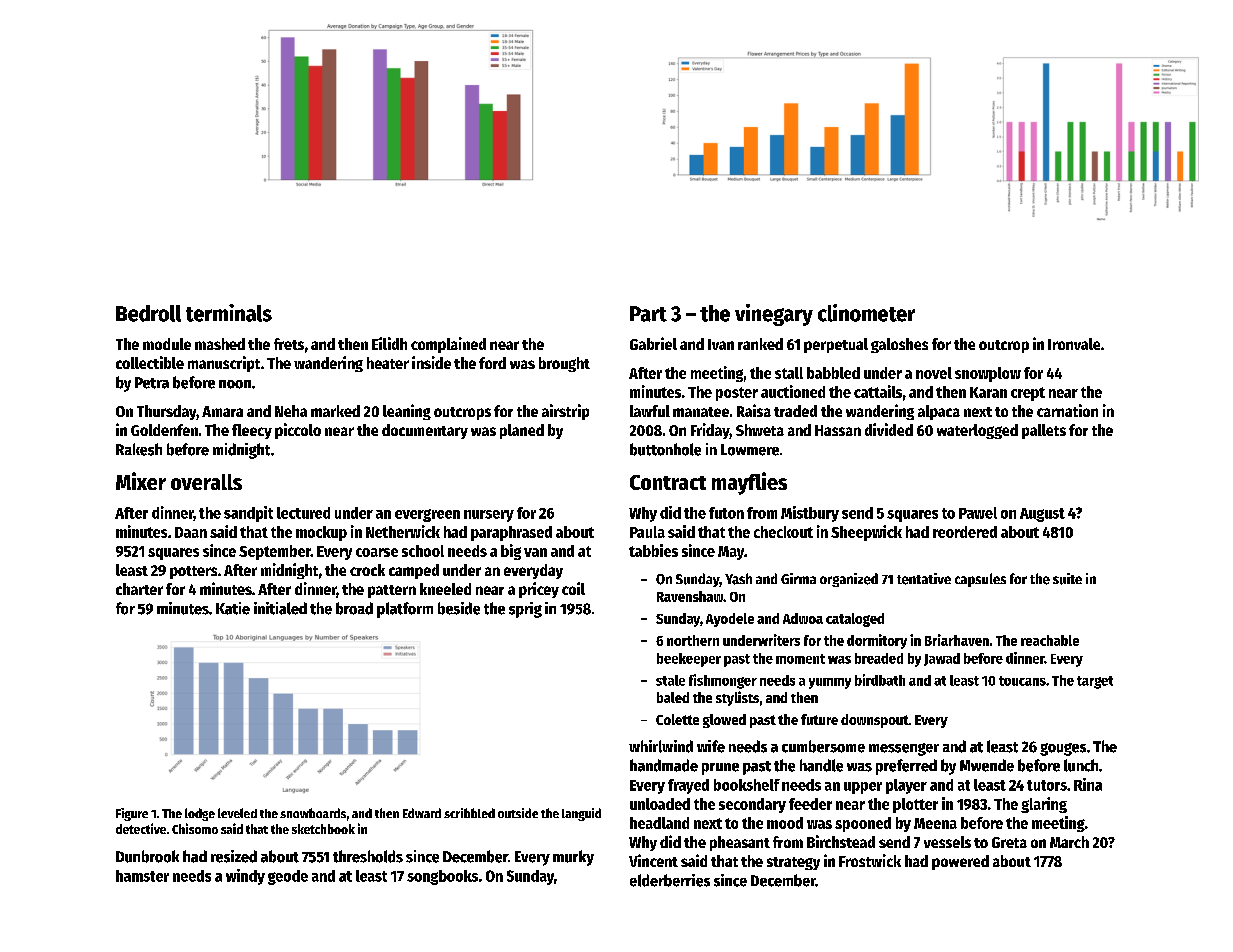  Describe the element at coordinates (957, 640) in the screenshot. I see `Briarhaven` at that location.
